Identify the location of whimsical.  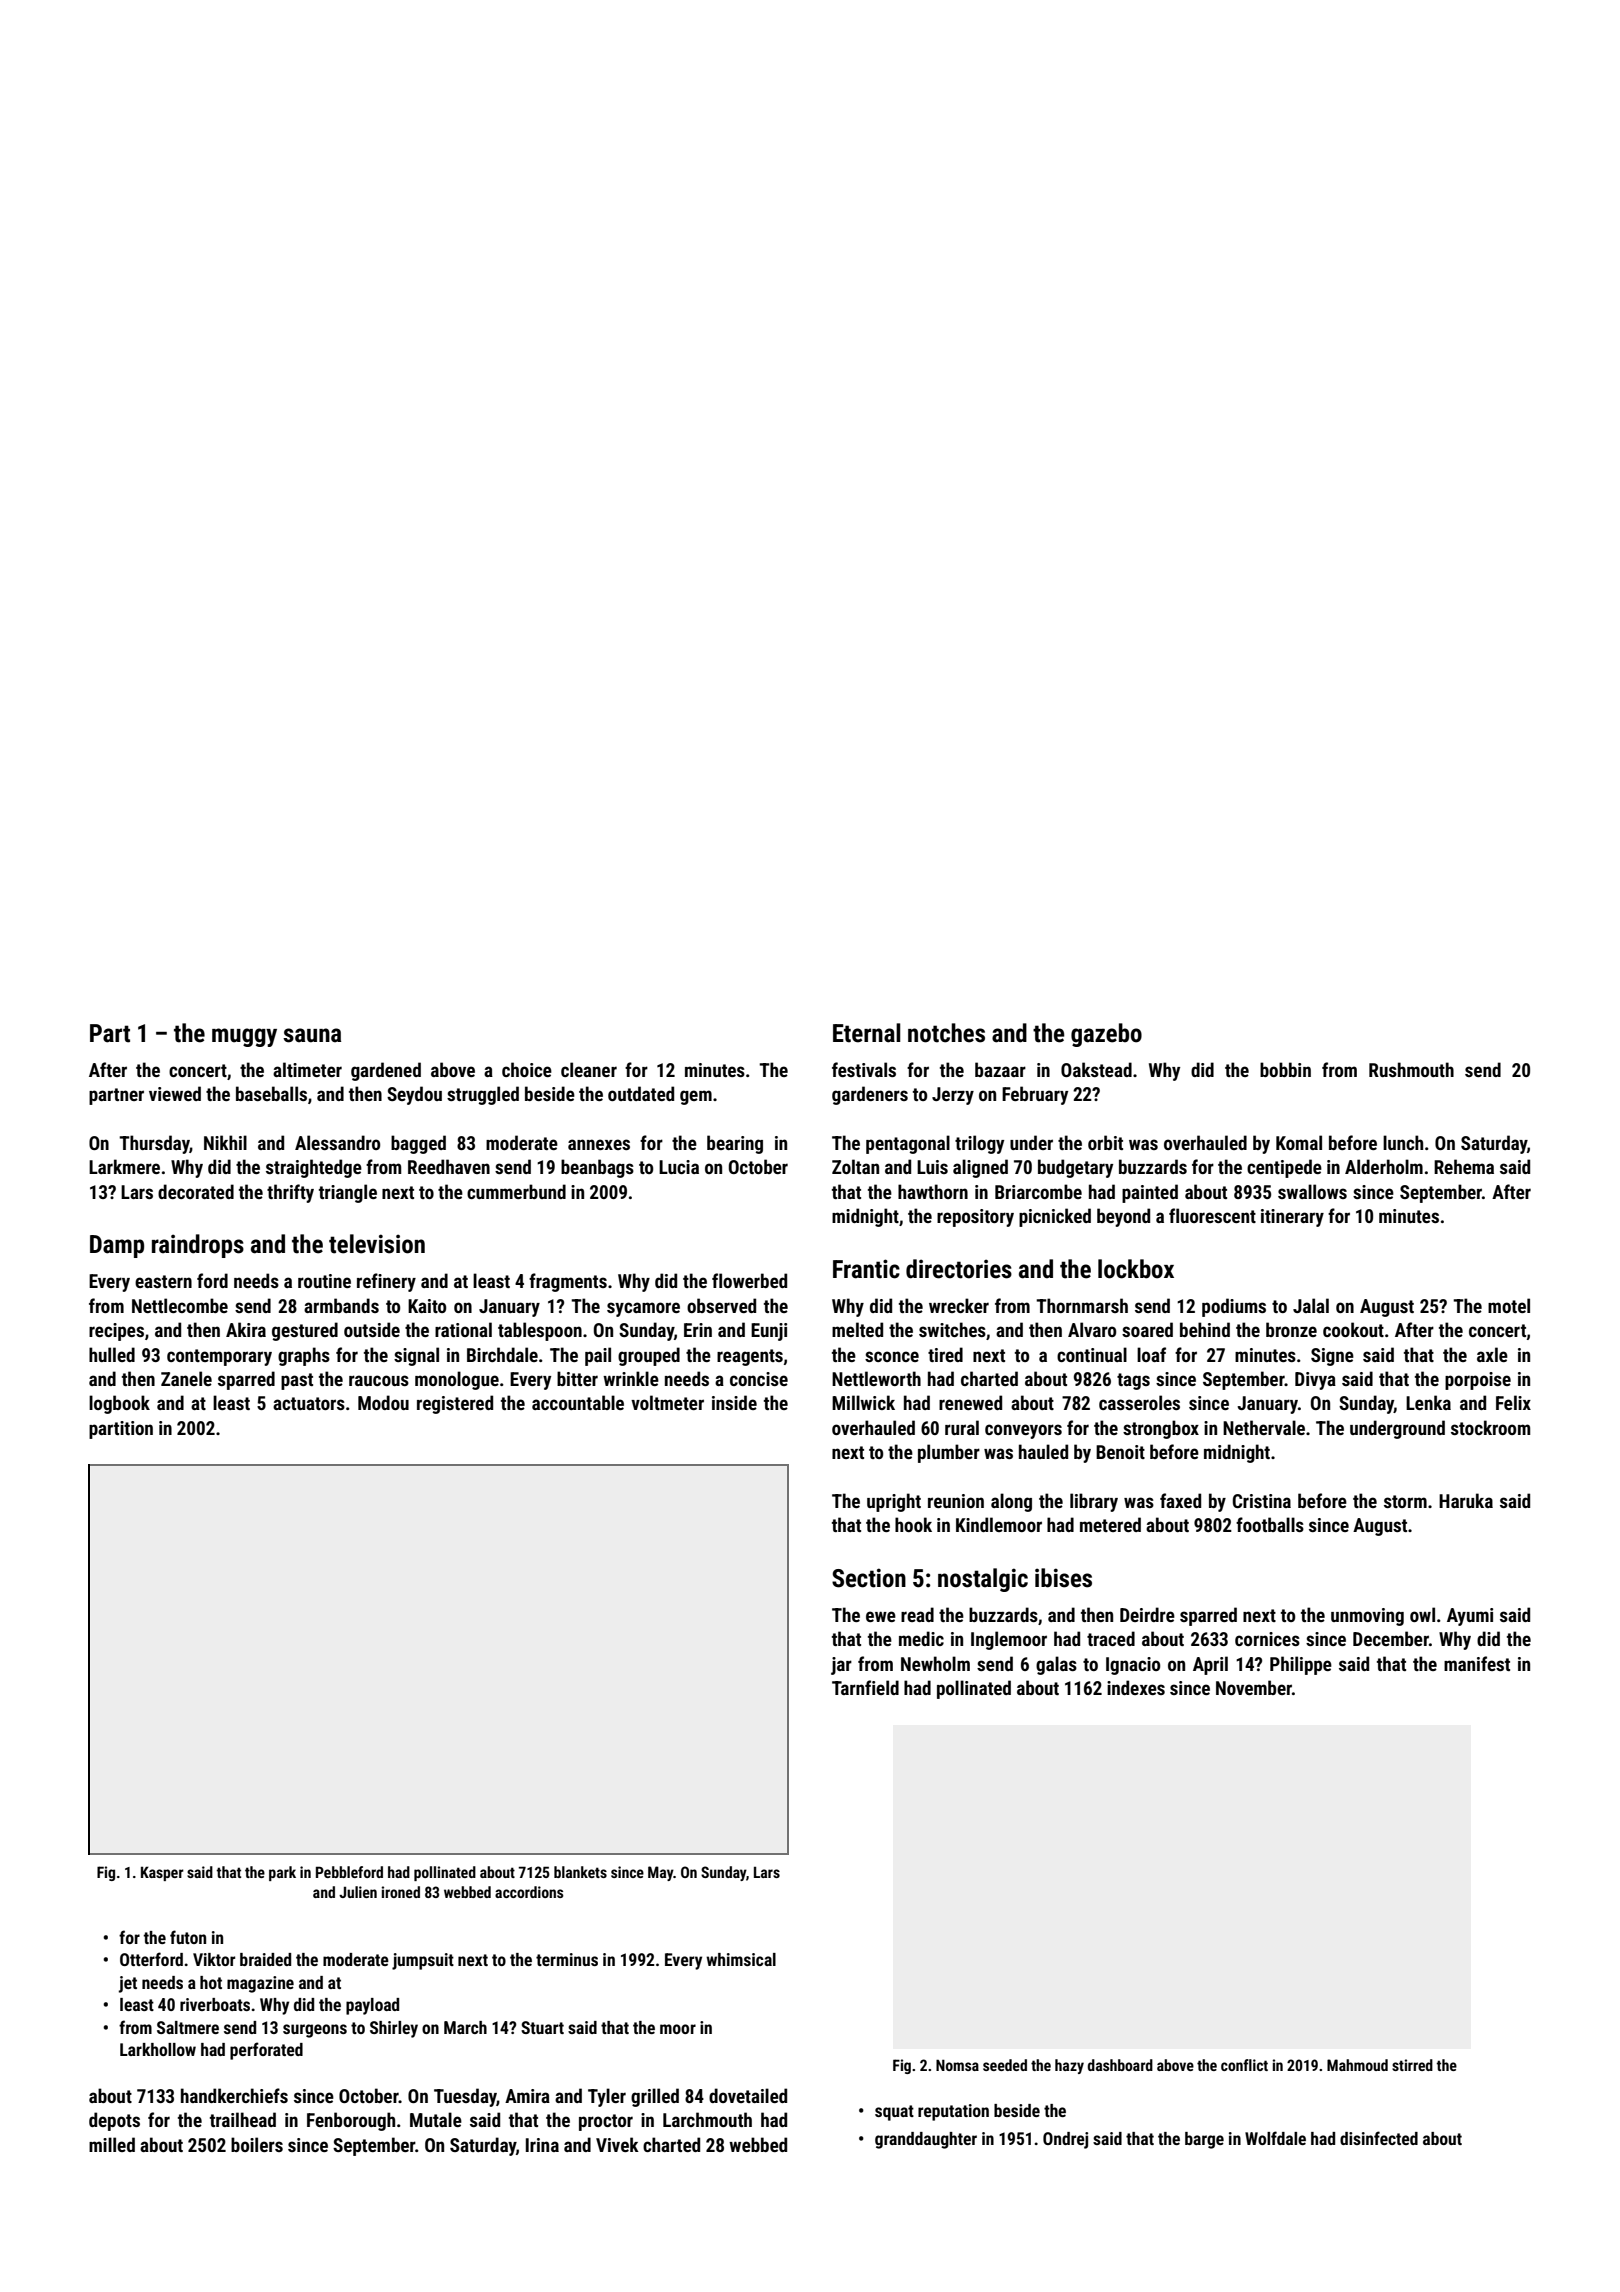
(741, 1959).
